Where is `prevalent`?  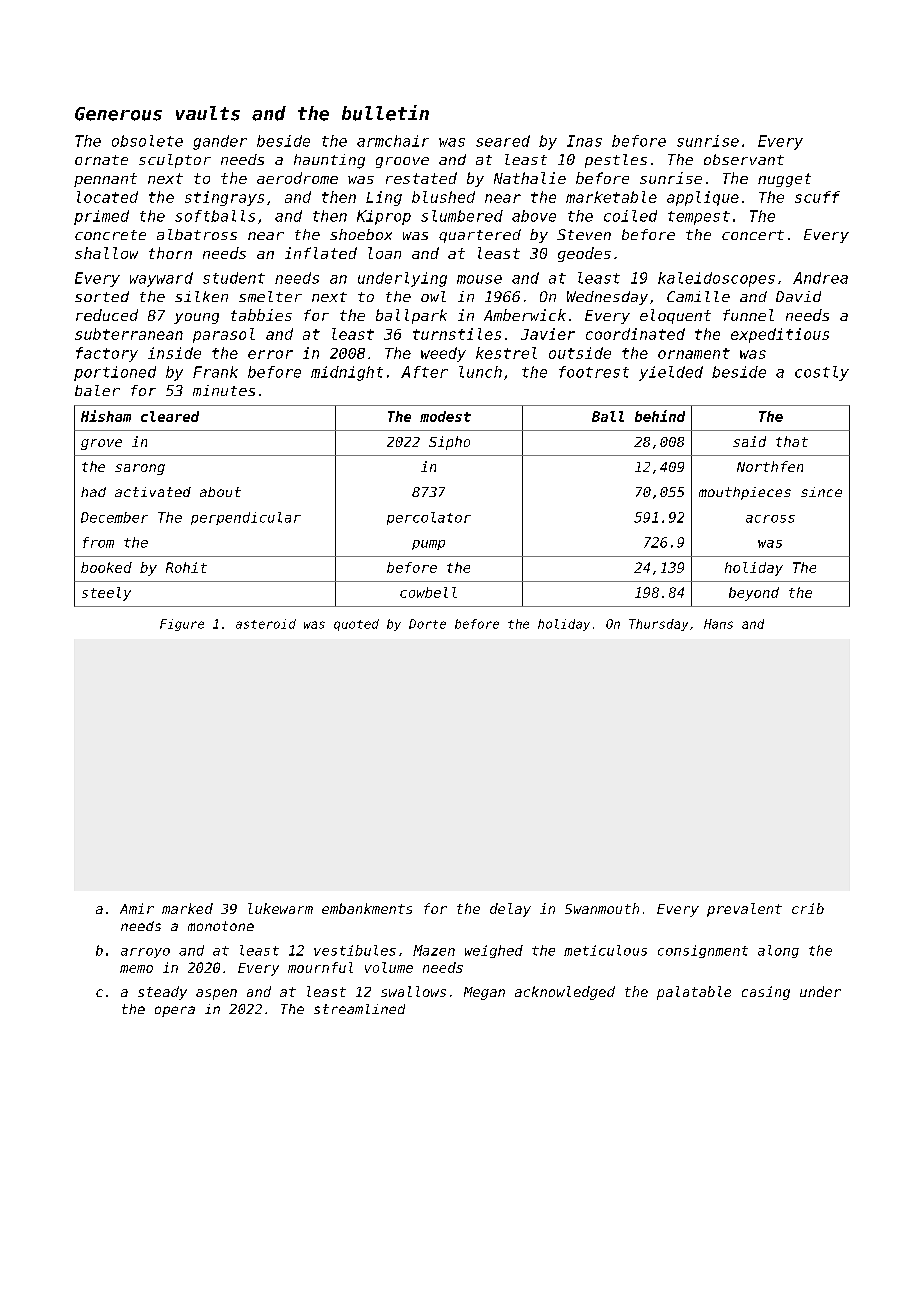 prevalent is located at coordinates (744, 910).
